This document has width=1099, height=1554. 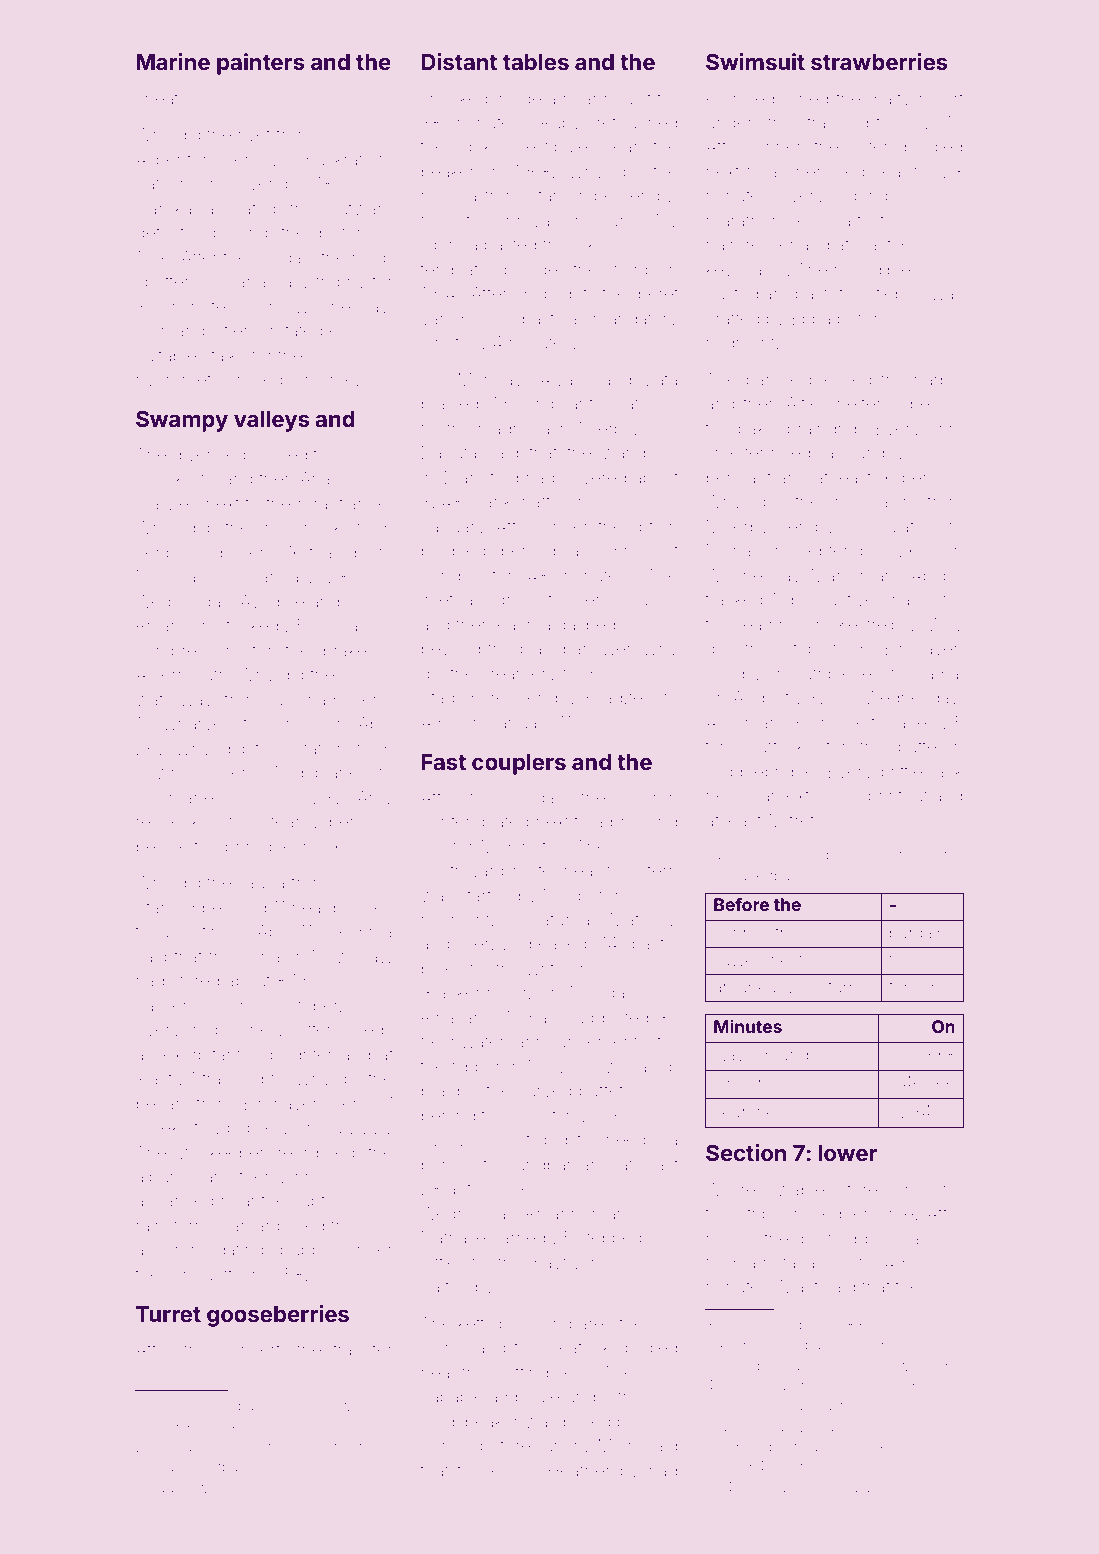 What do you see at coordinates (589, 246) in the document?
I see `inky` at bounding box center [589, 246].
